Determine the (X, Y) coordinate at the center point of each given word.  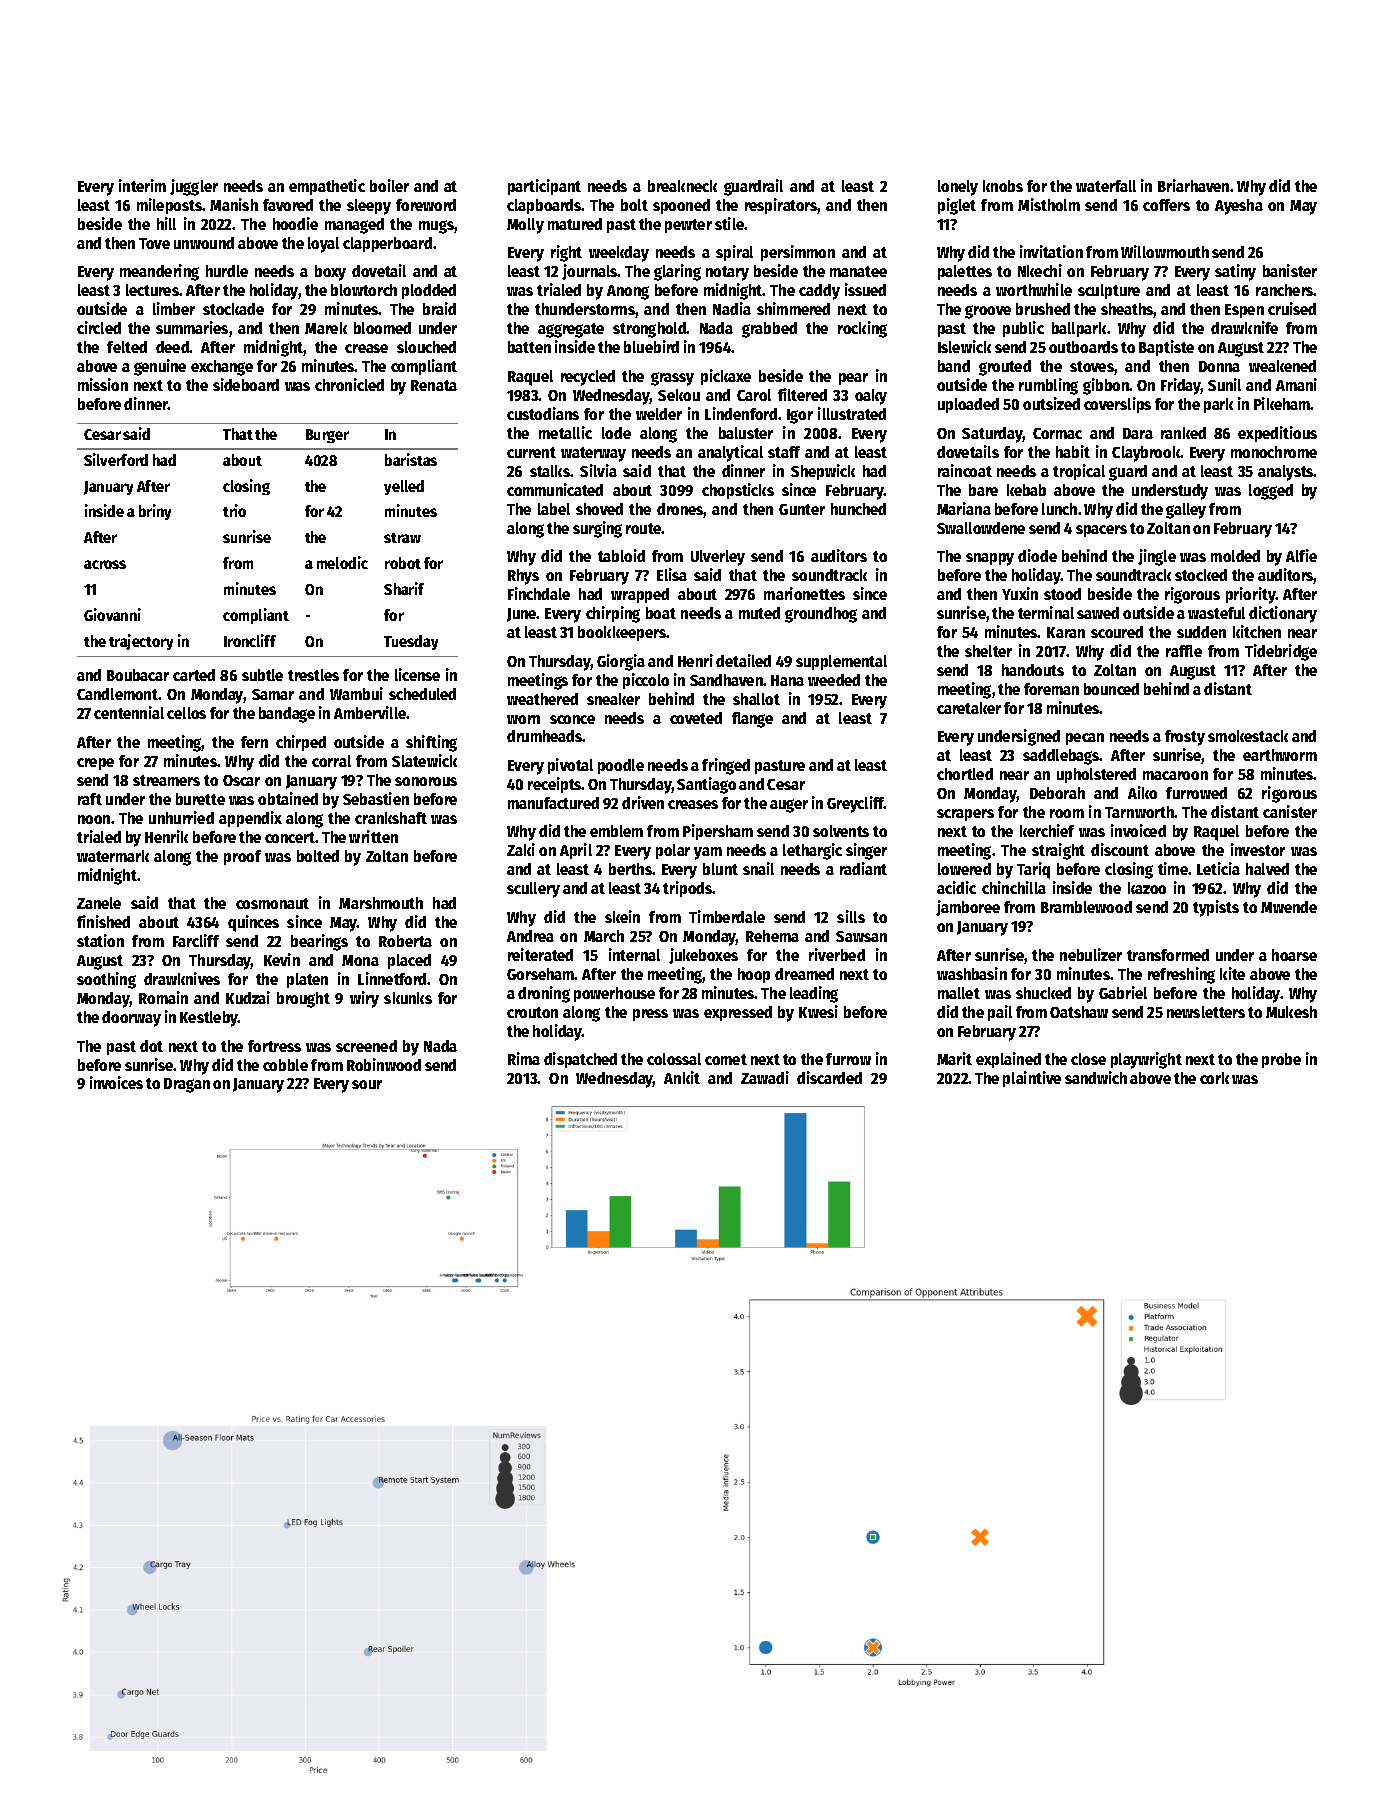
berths (630, 869)
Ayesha (1239, 207)
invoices (116, 1082)
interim (142, 185)
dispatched (580, 1060)
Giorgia (621, 662)
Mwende (1289, 907)
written (373, 836)
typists (1216, 908)
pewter (688, 226)
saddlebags (1061, 757)
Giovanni (112, 614)
